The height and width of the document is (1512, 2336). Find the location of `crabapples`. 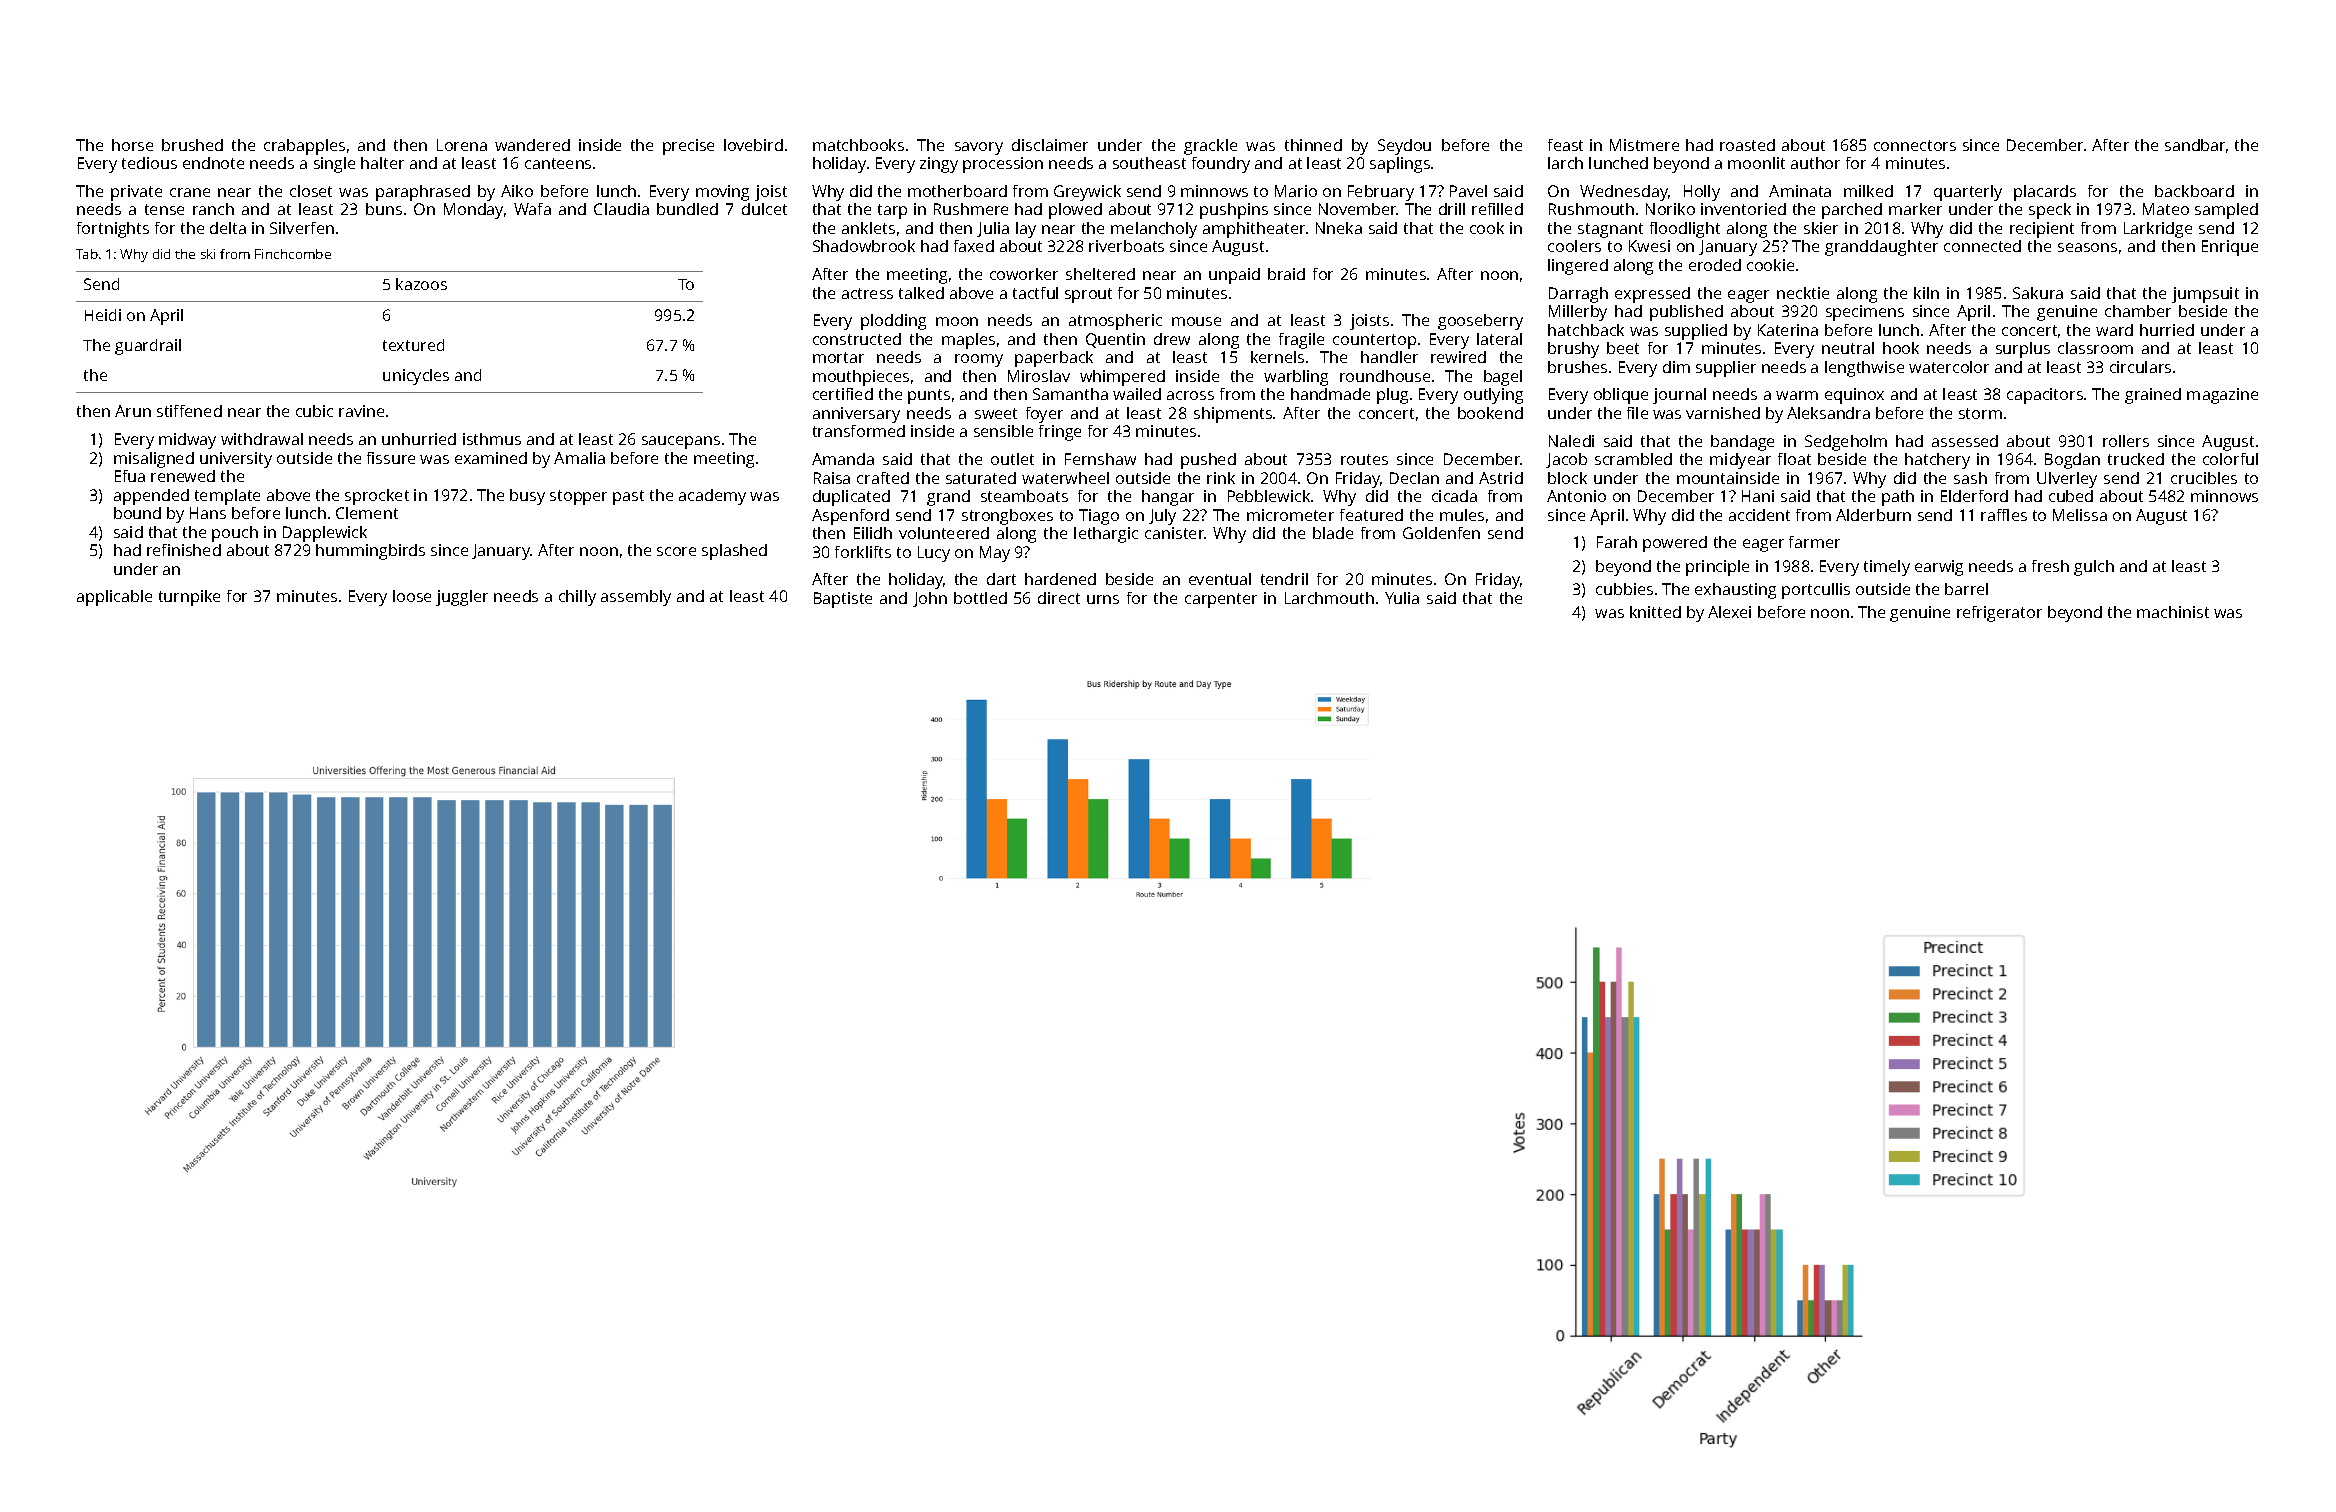

crabapples is located at coordinates (304, 147).
